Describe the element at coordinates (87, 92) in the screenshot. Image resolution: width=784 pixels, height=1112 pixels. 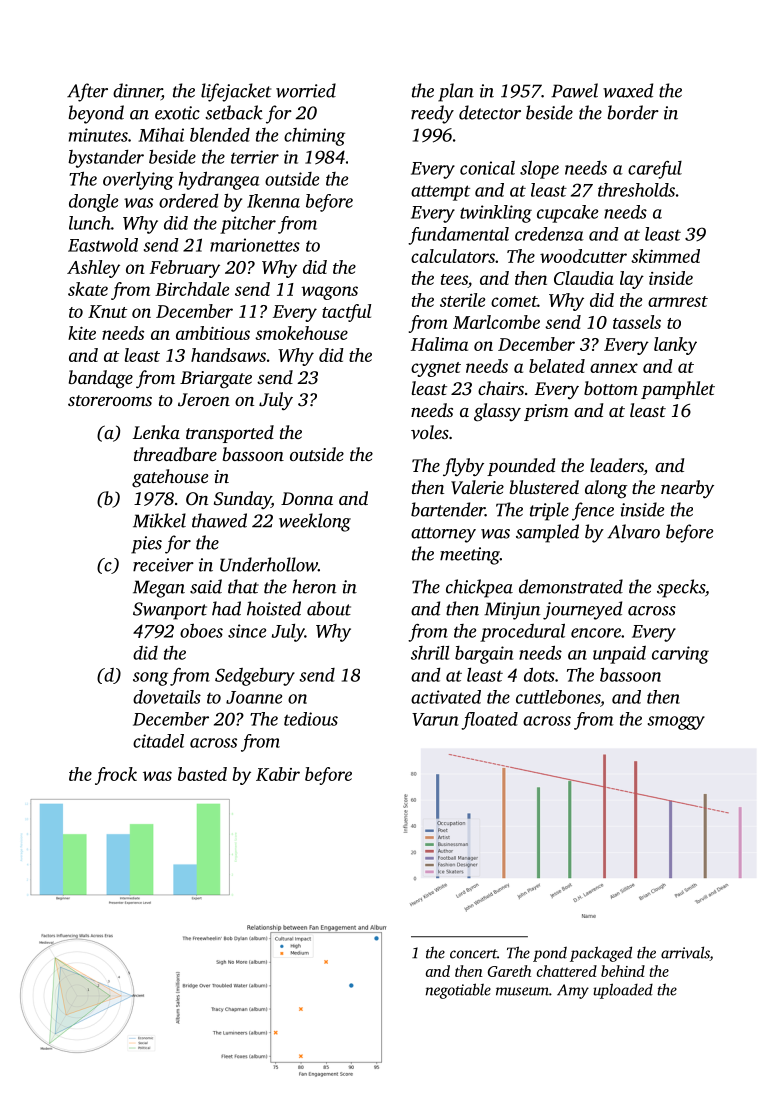
I see `After` at that location.
